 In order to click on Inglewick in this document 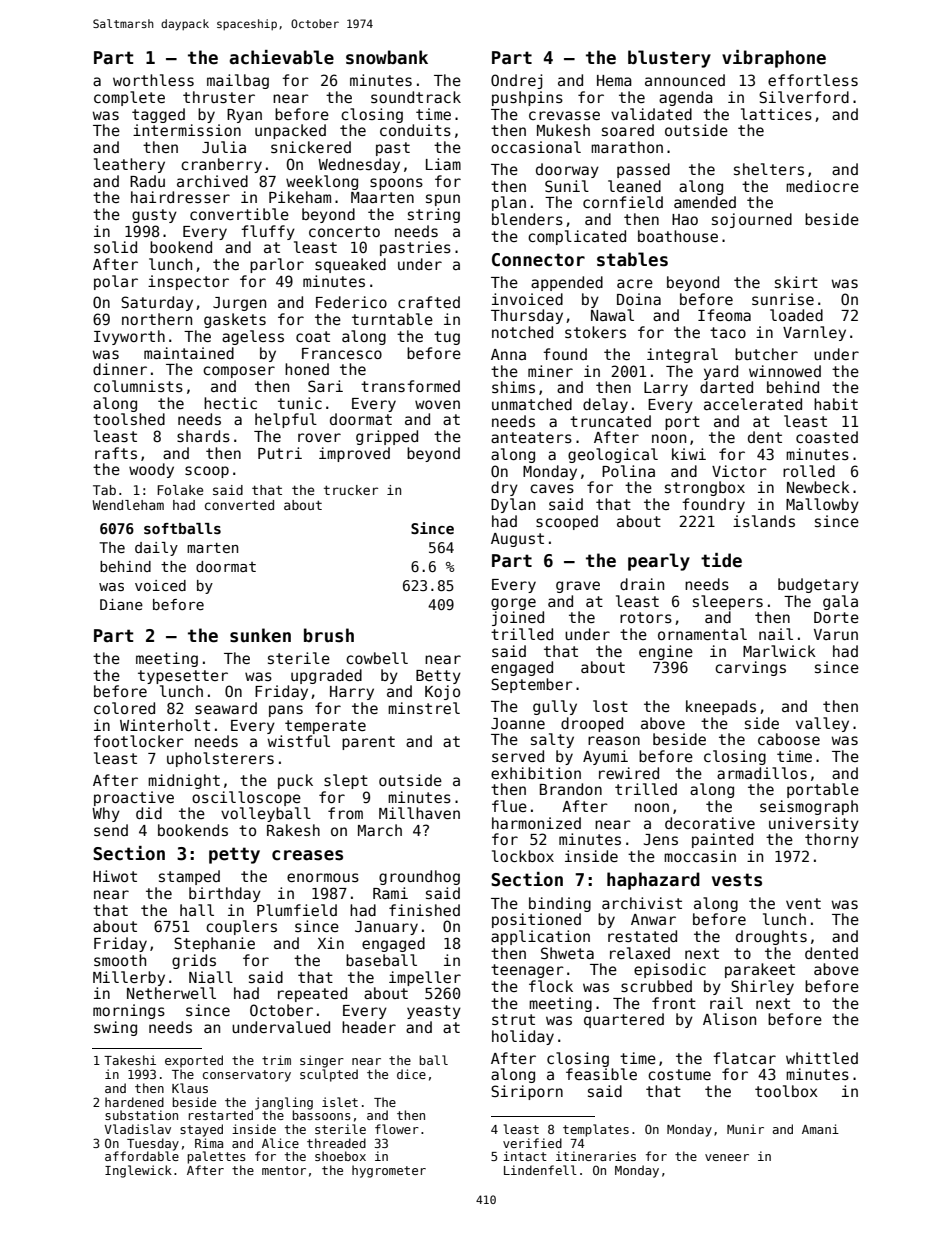, I will do `click(138, 1171)`.
